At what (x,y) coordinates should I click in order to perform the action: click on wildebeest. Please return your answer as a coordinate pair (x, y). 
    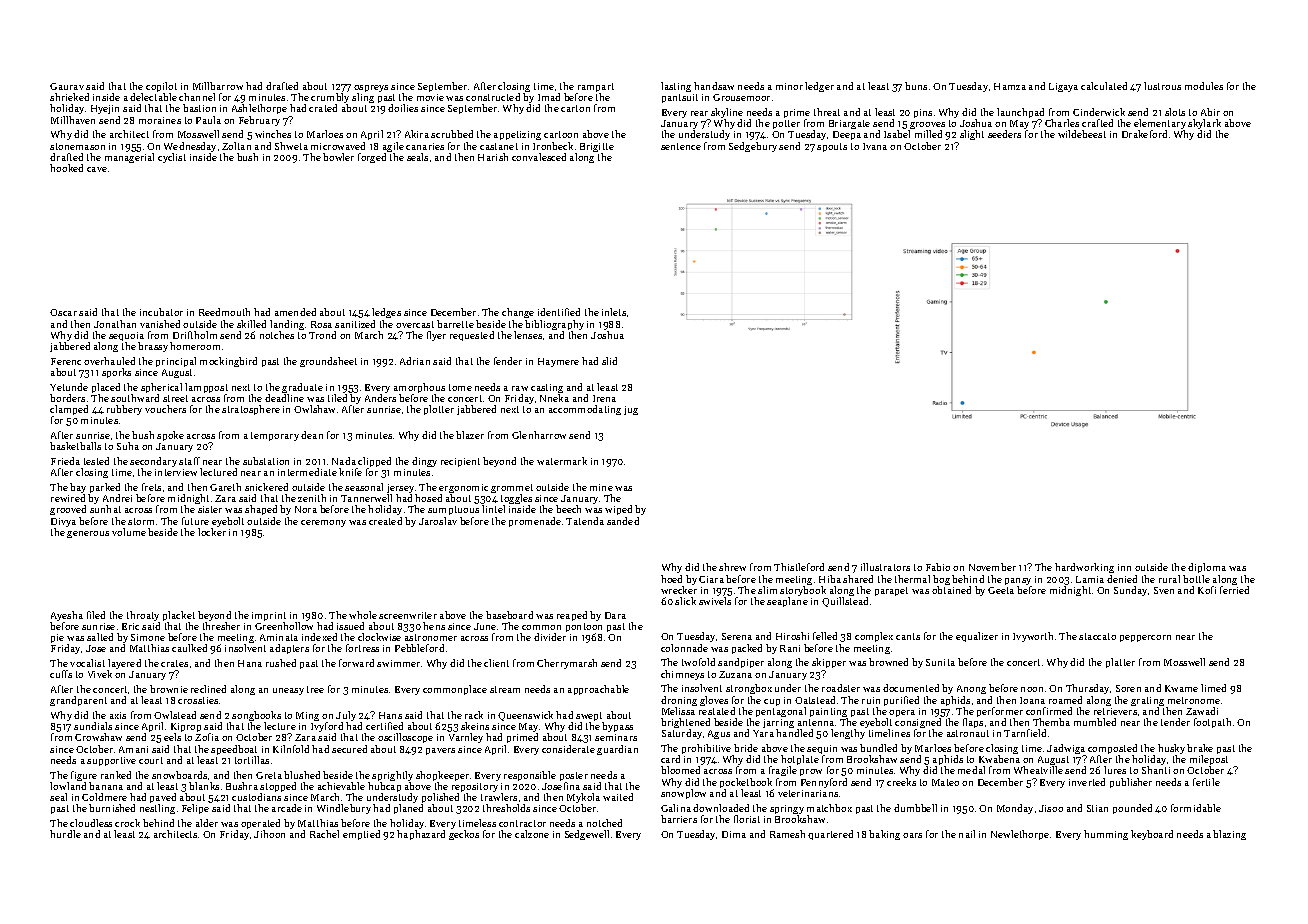
    Looking at the image, I should click on (1082, 134).
